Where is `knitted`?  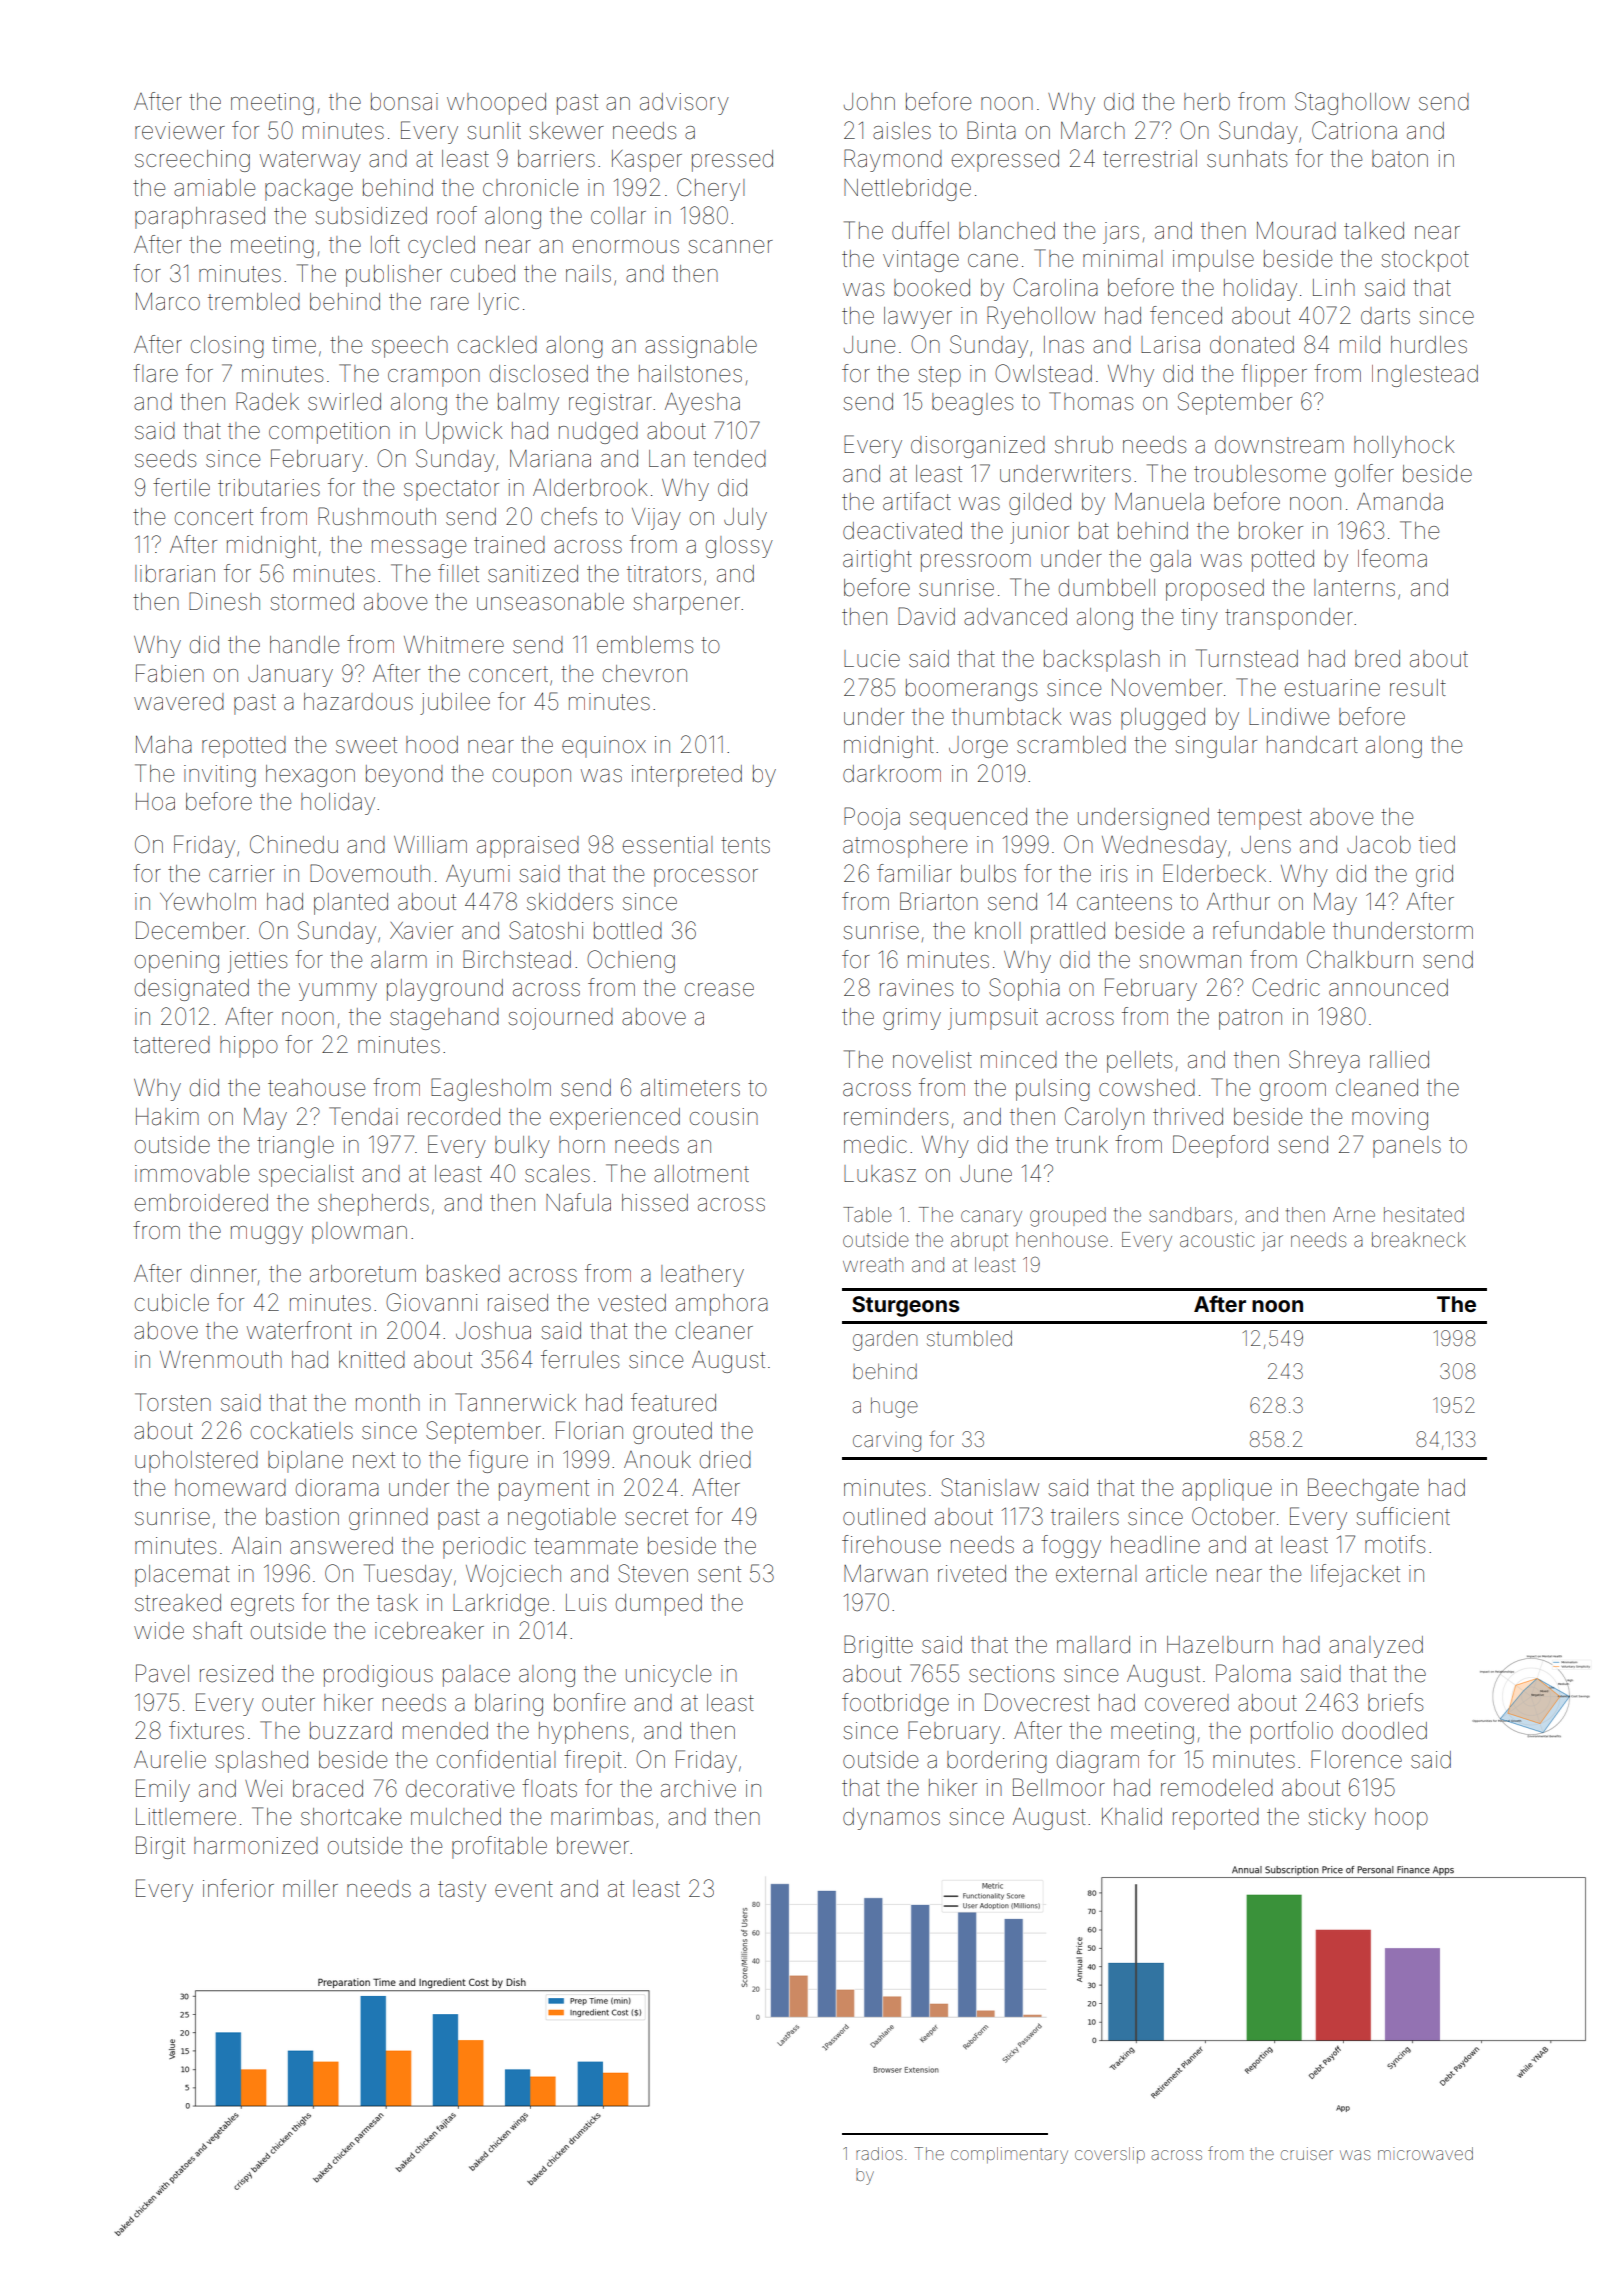 knitted is located at coordinates (372, 1360).
